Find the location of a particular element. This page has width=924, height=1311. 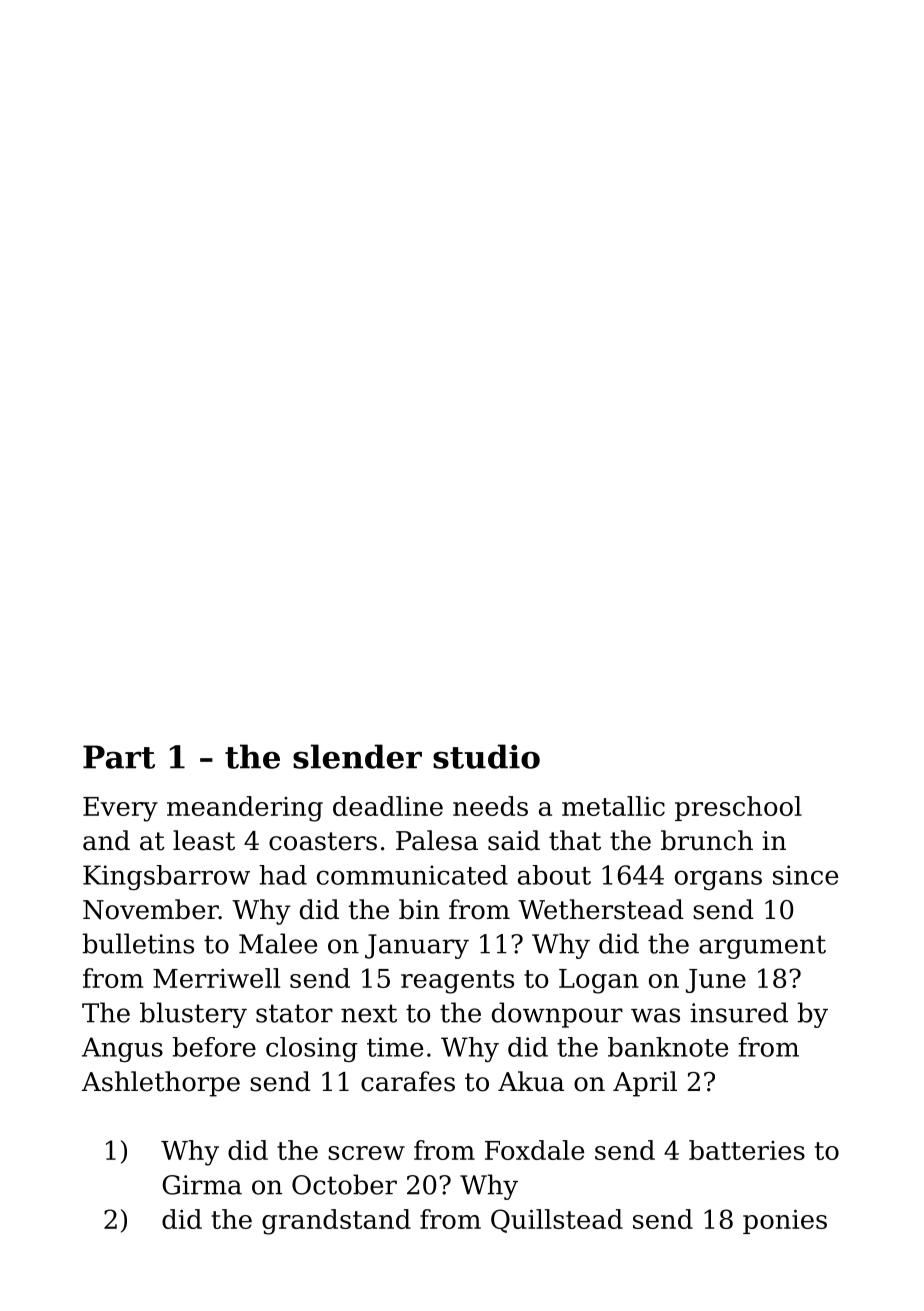

brunch is located at coordinates (707, 840).
